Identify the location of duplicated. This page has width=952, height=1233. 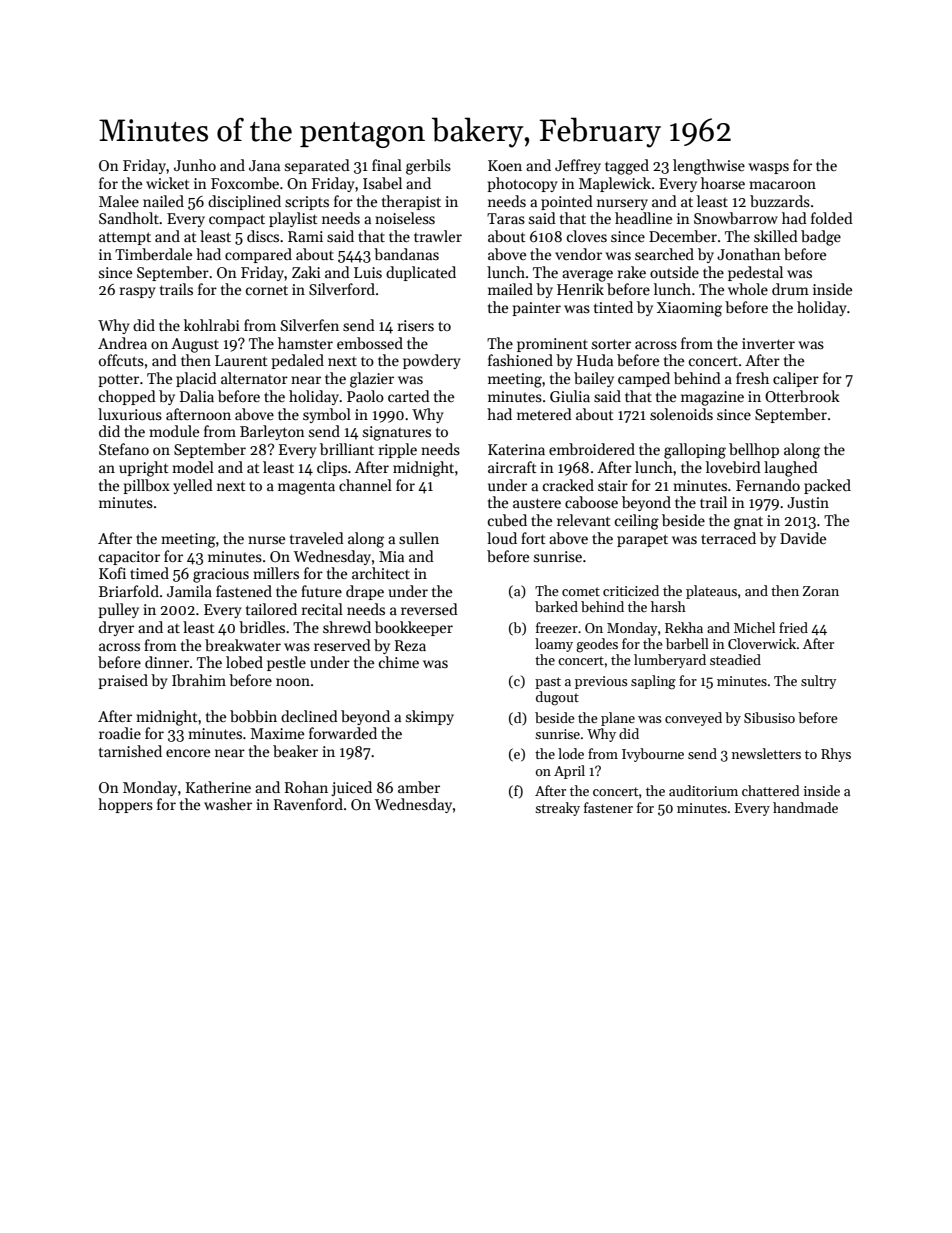
(421, 273).
